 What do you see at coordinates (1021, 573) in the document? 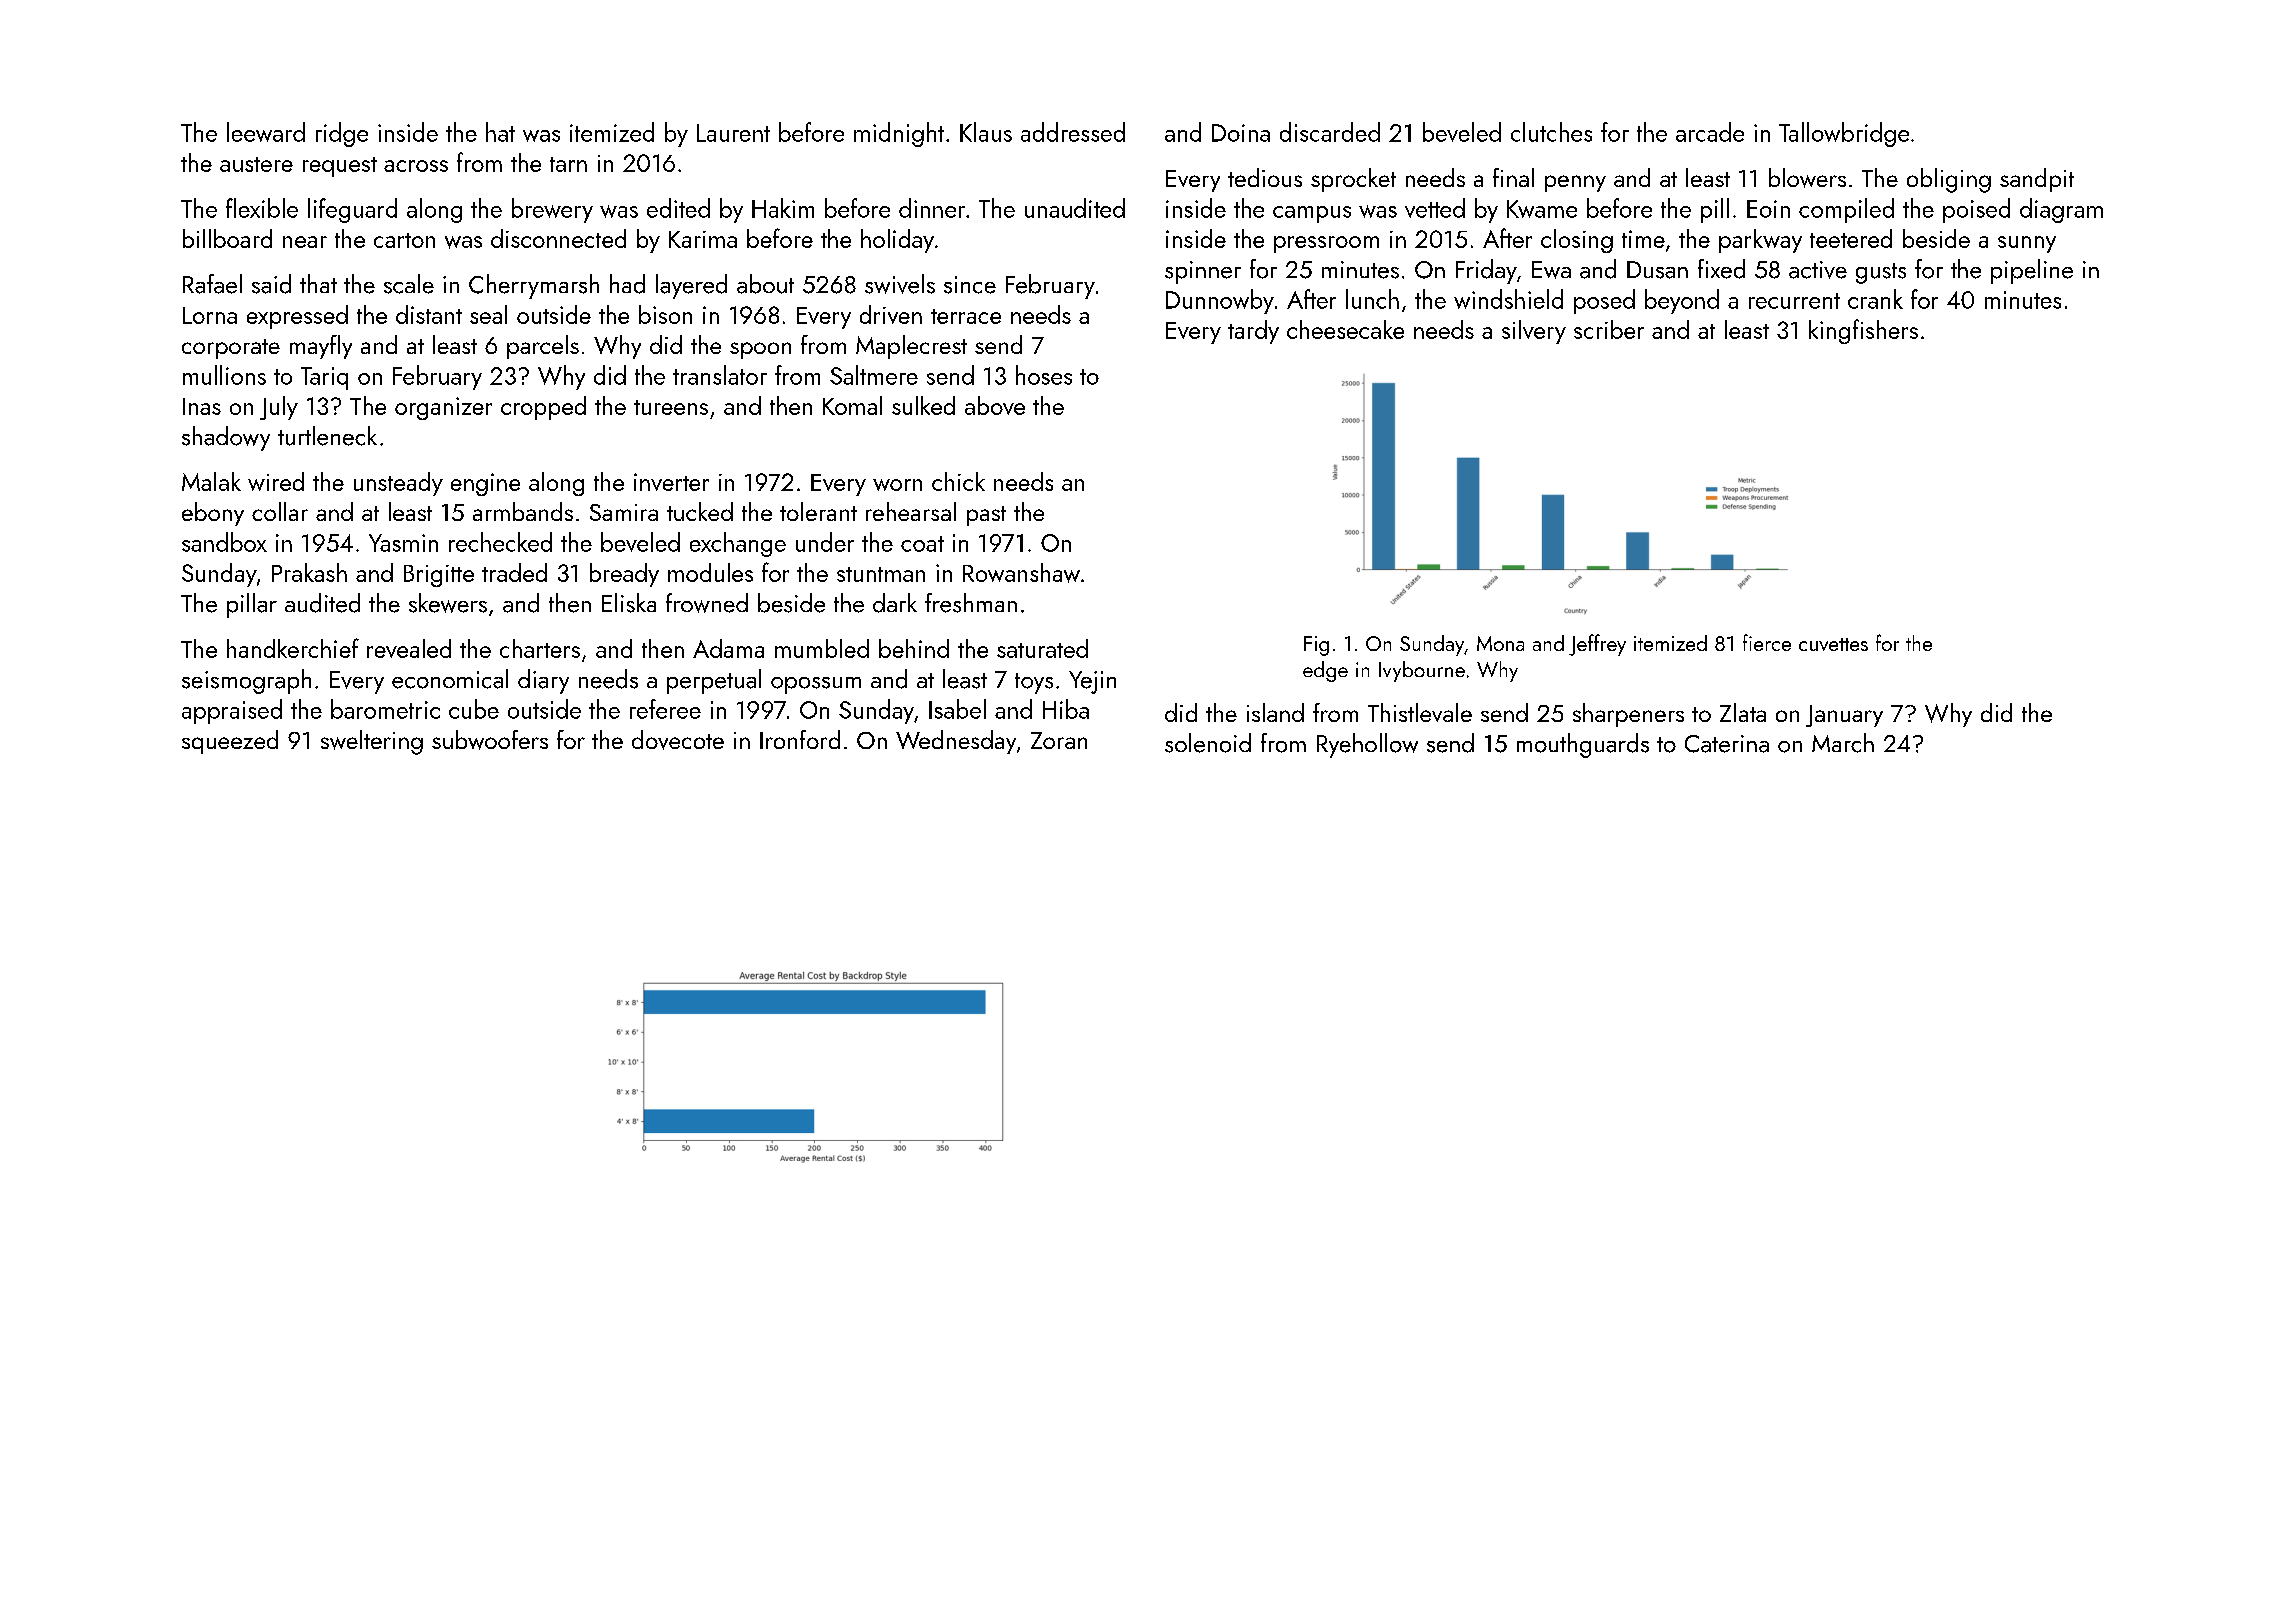
I see `Rowanshaw` at bounding box center [1021, 573].
